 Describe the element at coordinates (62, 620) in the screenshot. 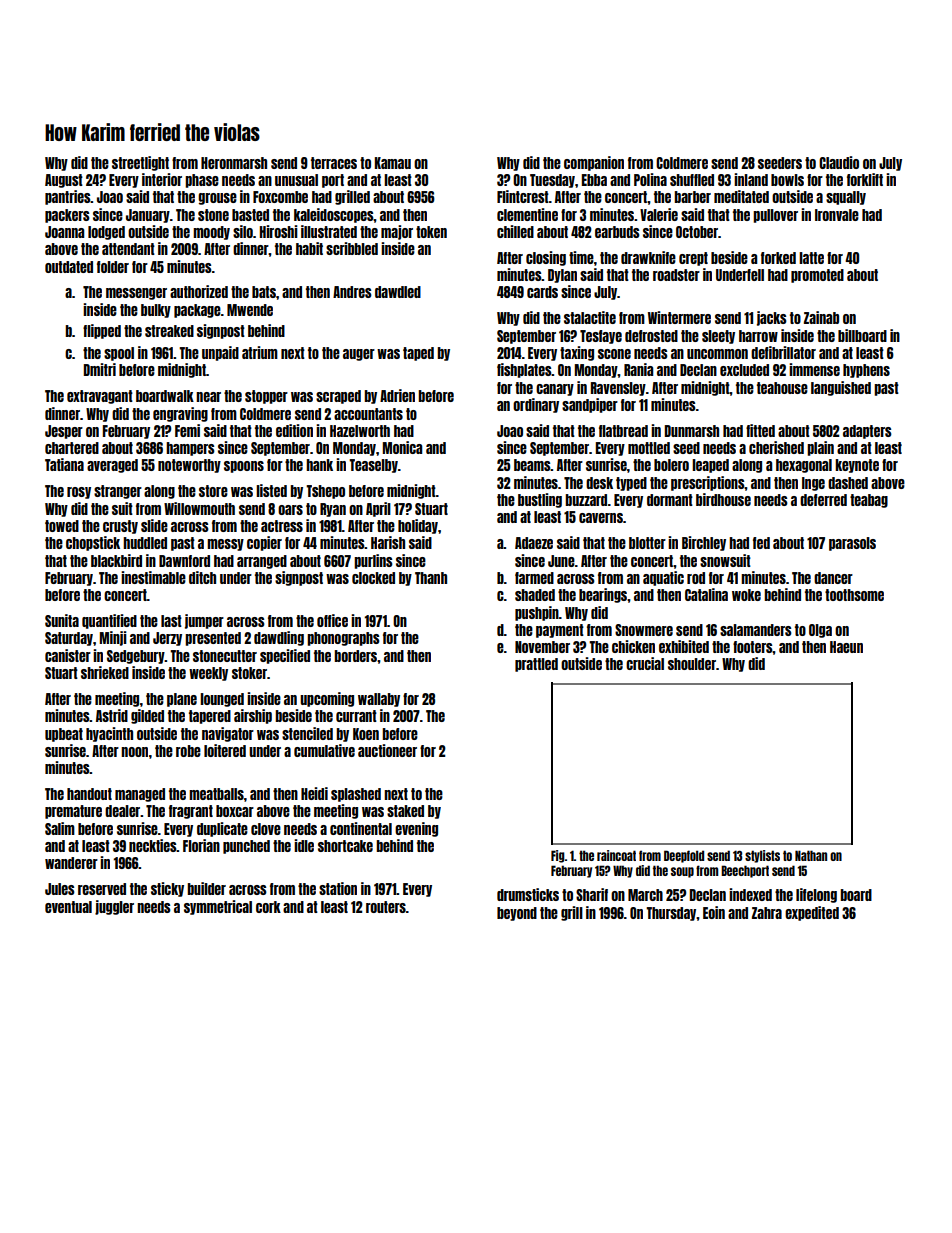

I see `Sunita` at that location.
